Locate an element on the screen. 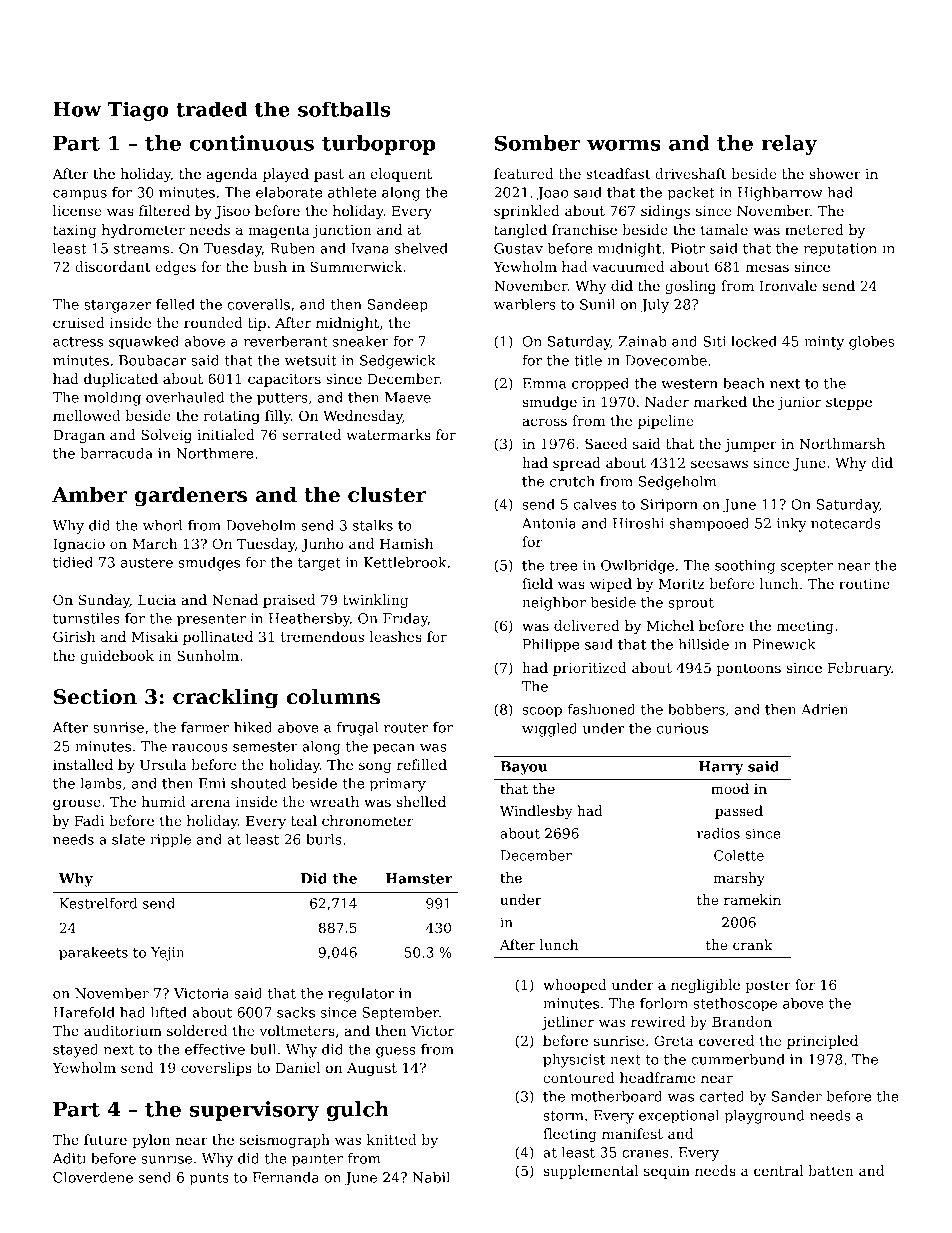  serrated is located at coordinates (311, 434).
